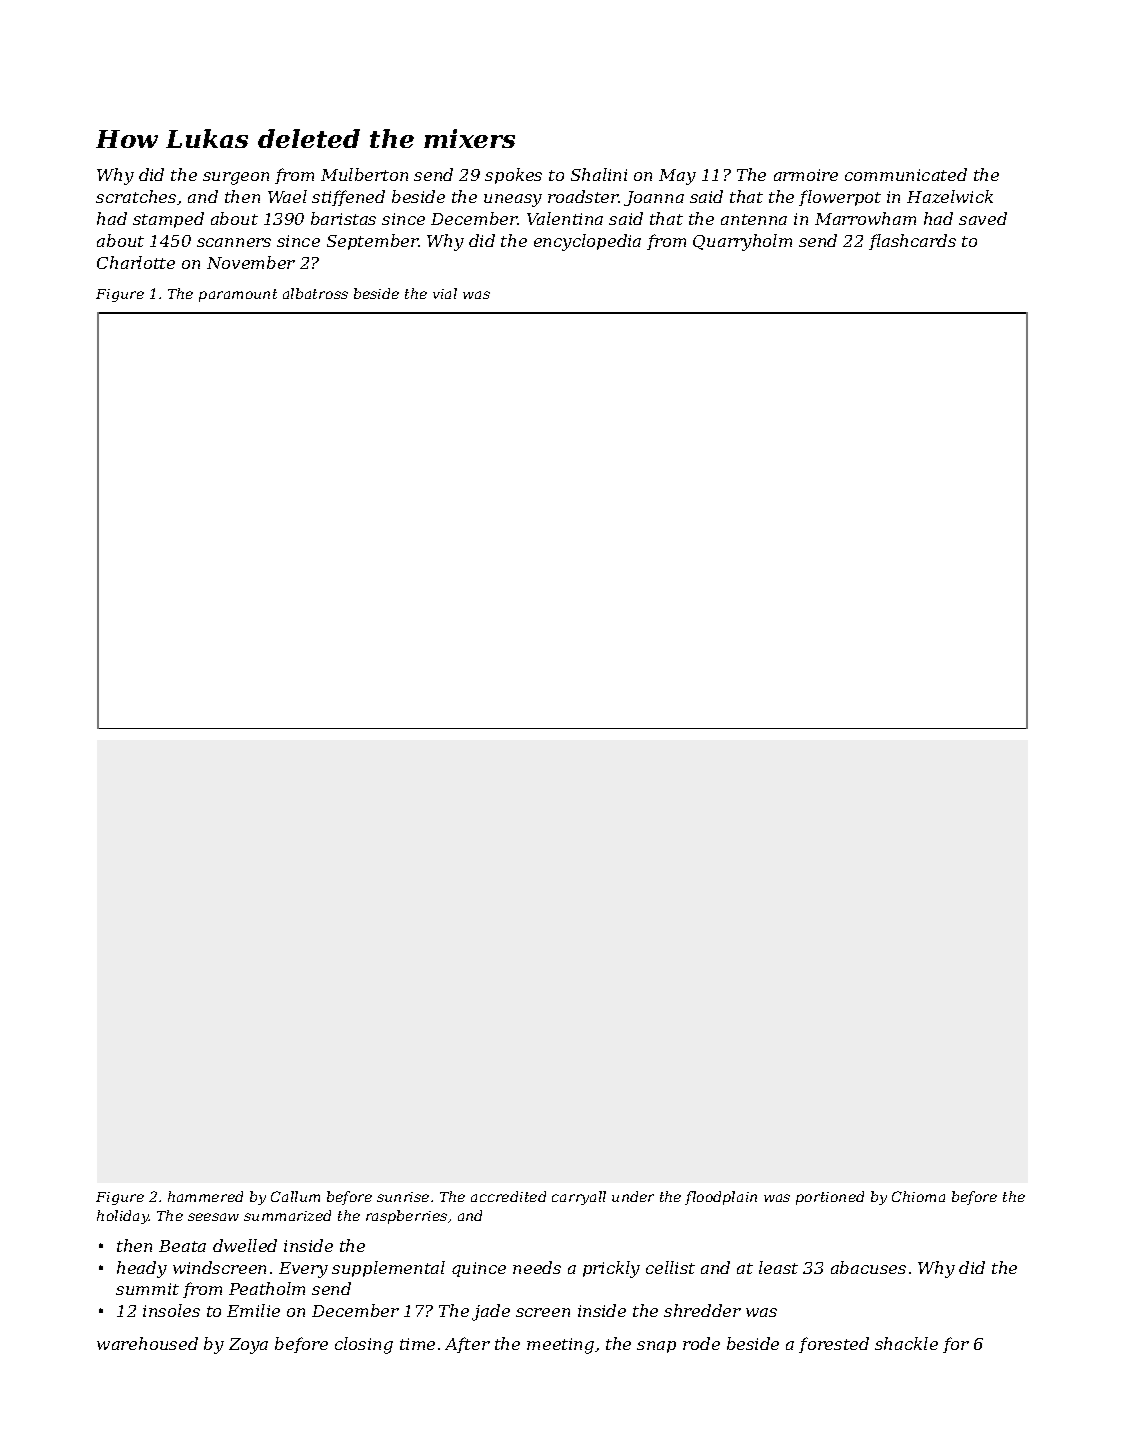 This document has width=1125, height=1456. What do you see at coordinates (287, 196) in the document?
I see `Wael` at bounding box center [287, 196].
